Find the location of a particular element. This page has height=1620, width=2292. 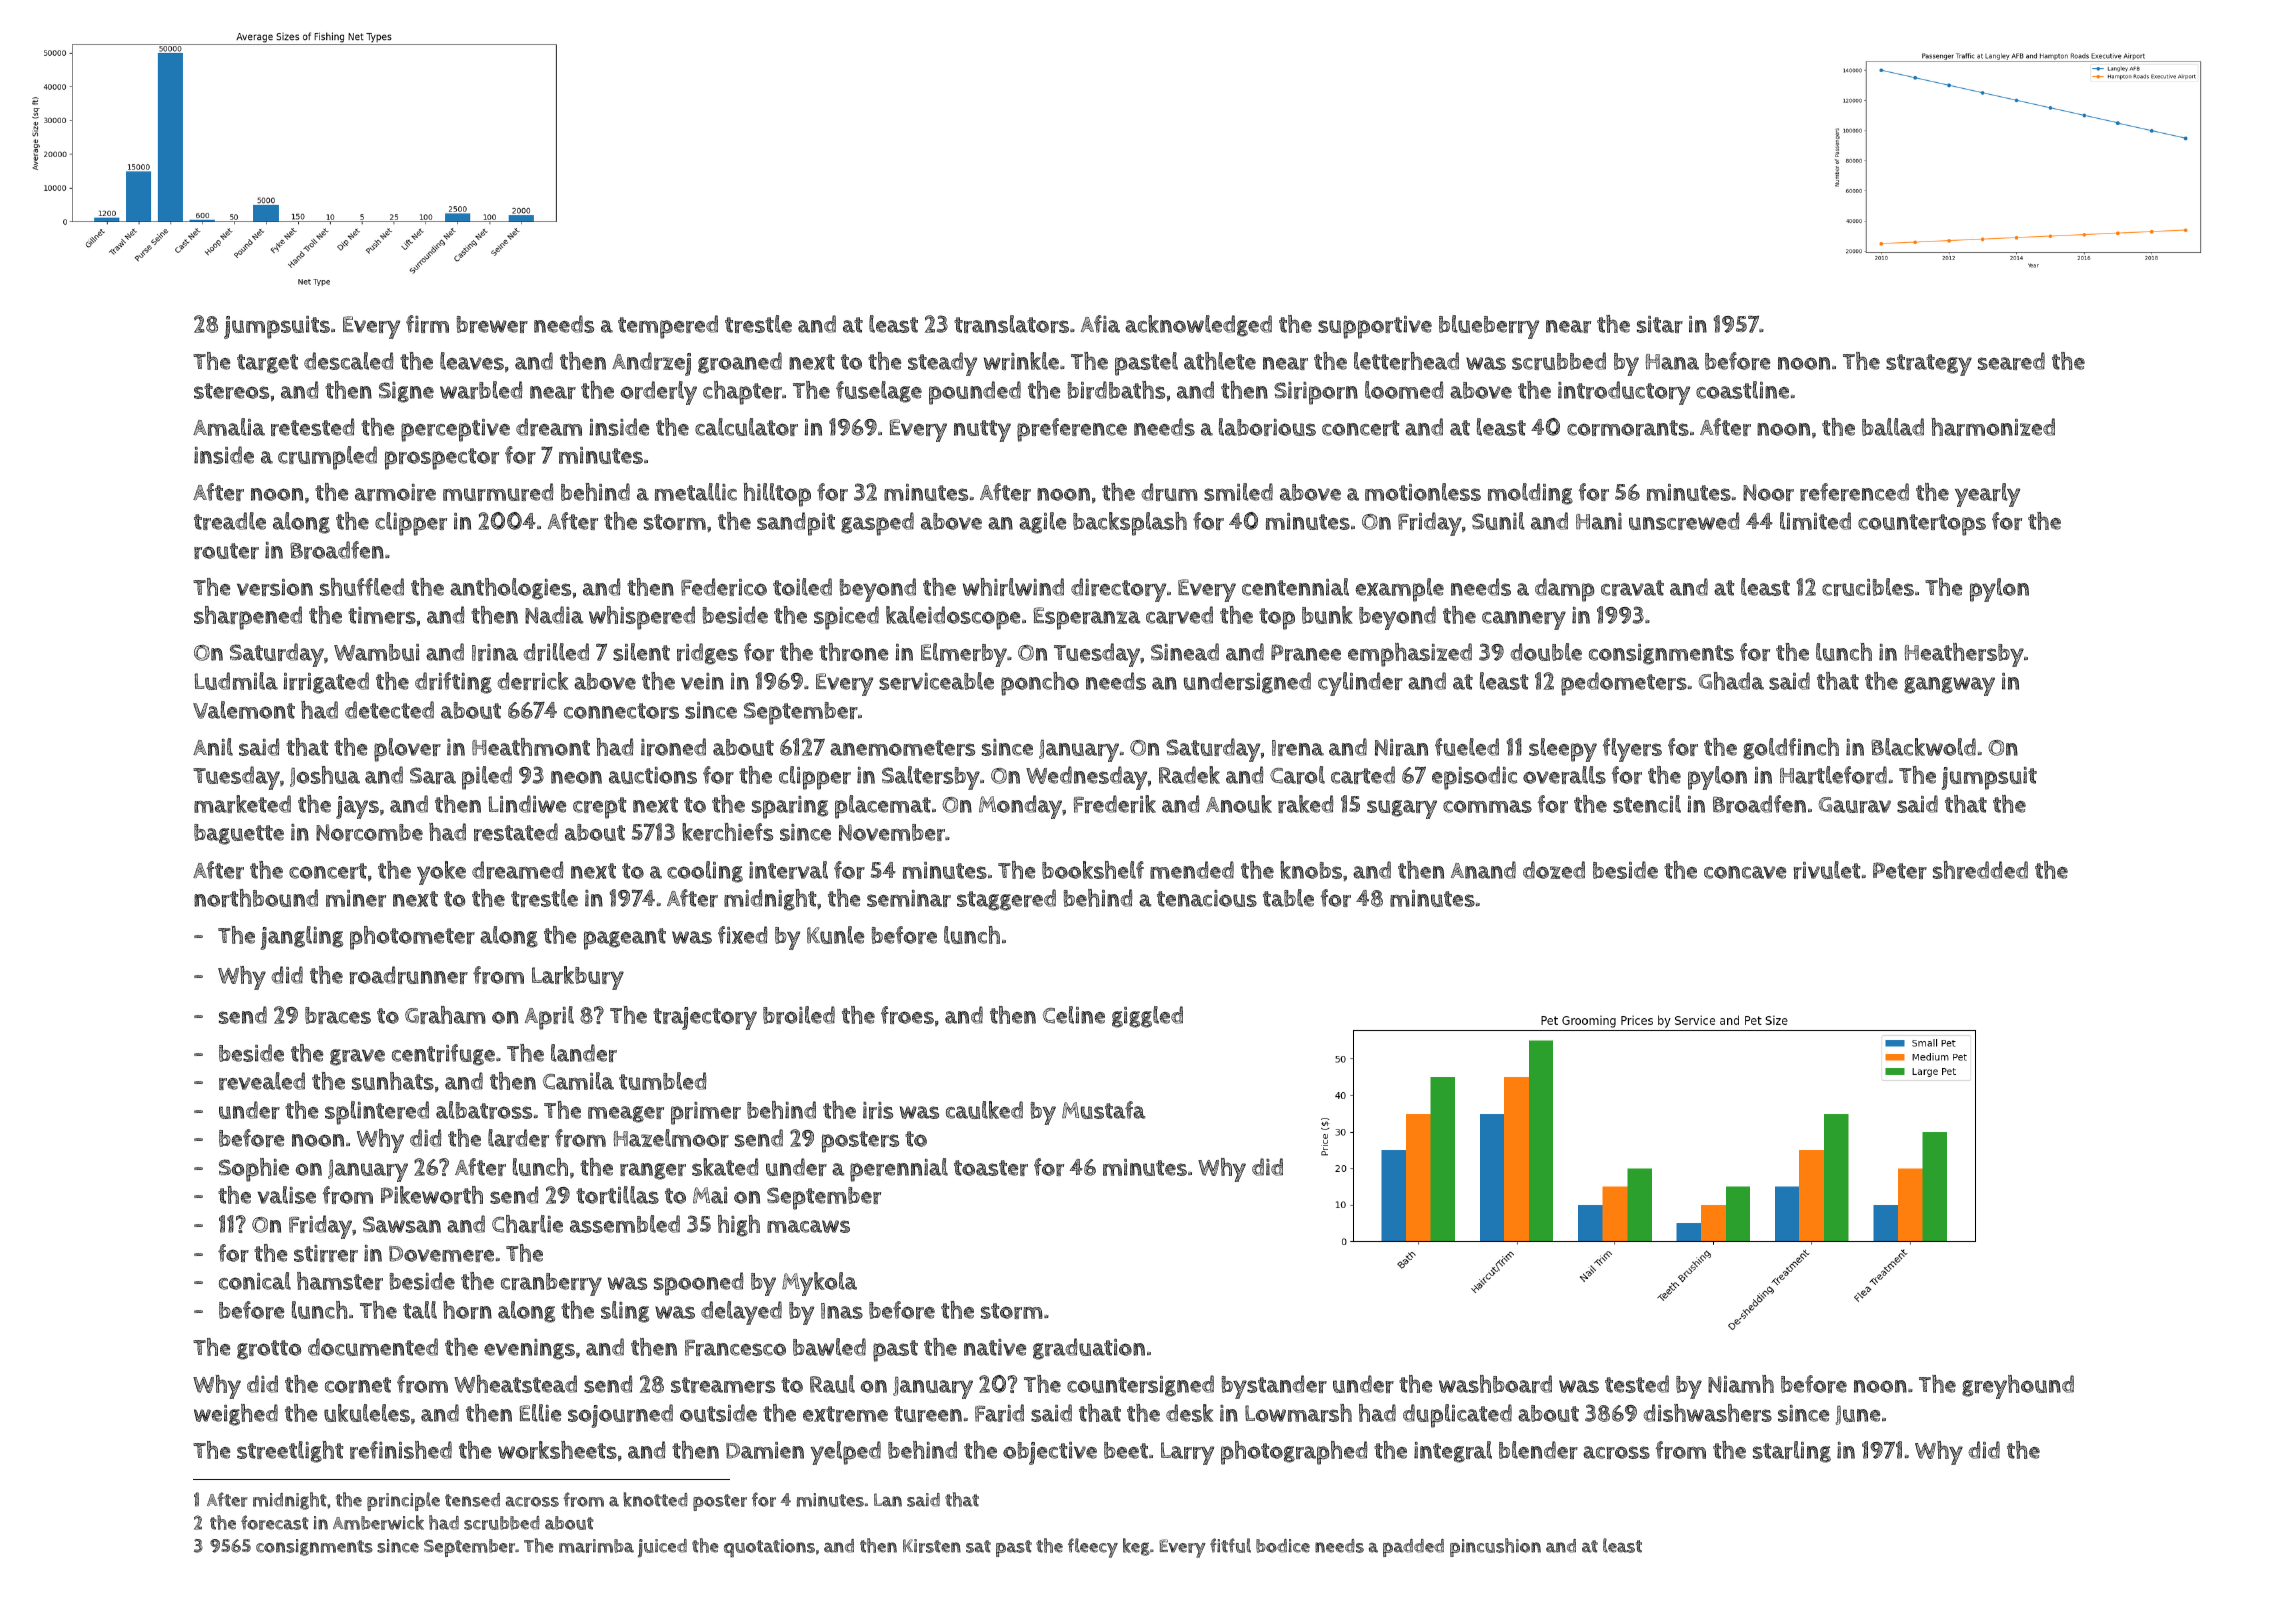

sitar is located at coordinates (1660, 324).
